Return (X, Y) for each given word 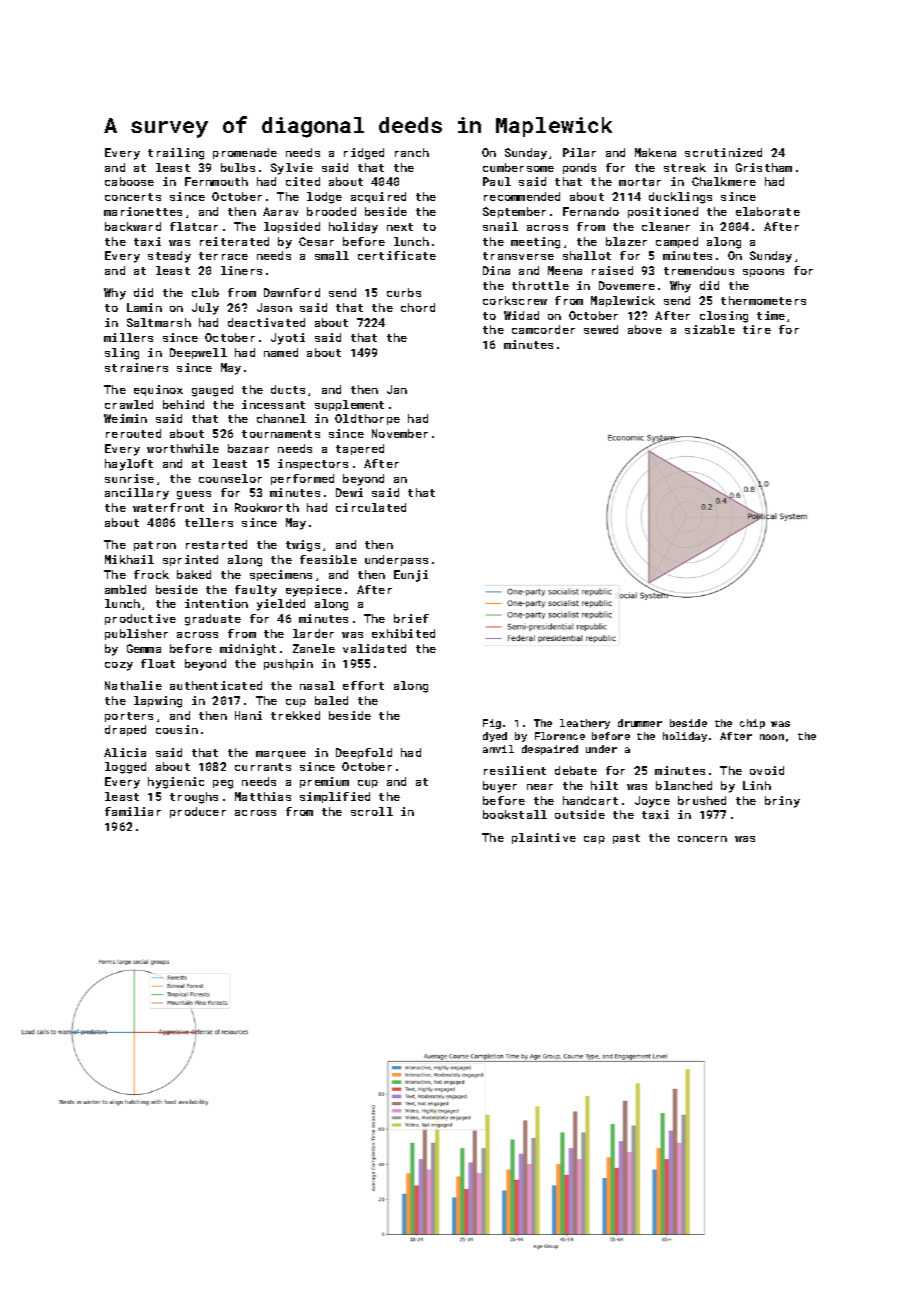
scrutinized (723, 152)
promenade (245, 153)
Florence (560, 736)
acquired (378, 197)
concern (702, 839)
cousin (177, 729)
